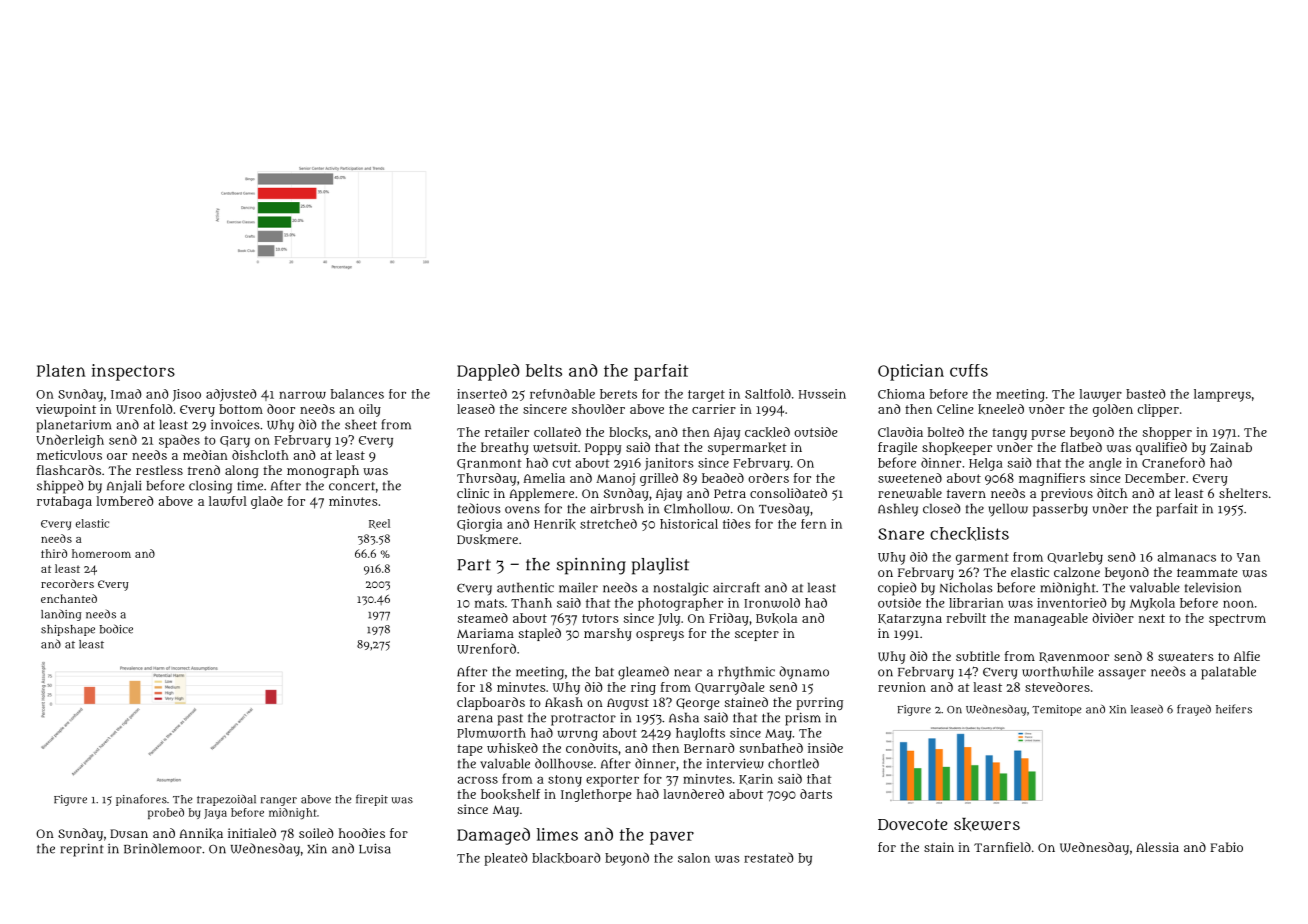 This document has width=1308, height=924. Describe the element at coordinates (1234, 709) in the document. I see `heifers` at that location.
